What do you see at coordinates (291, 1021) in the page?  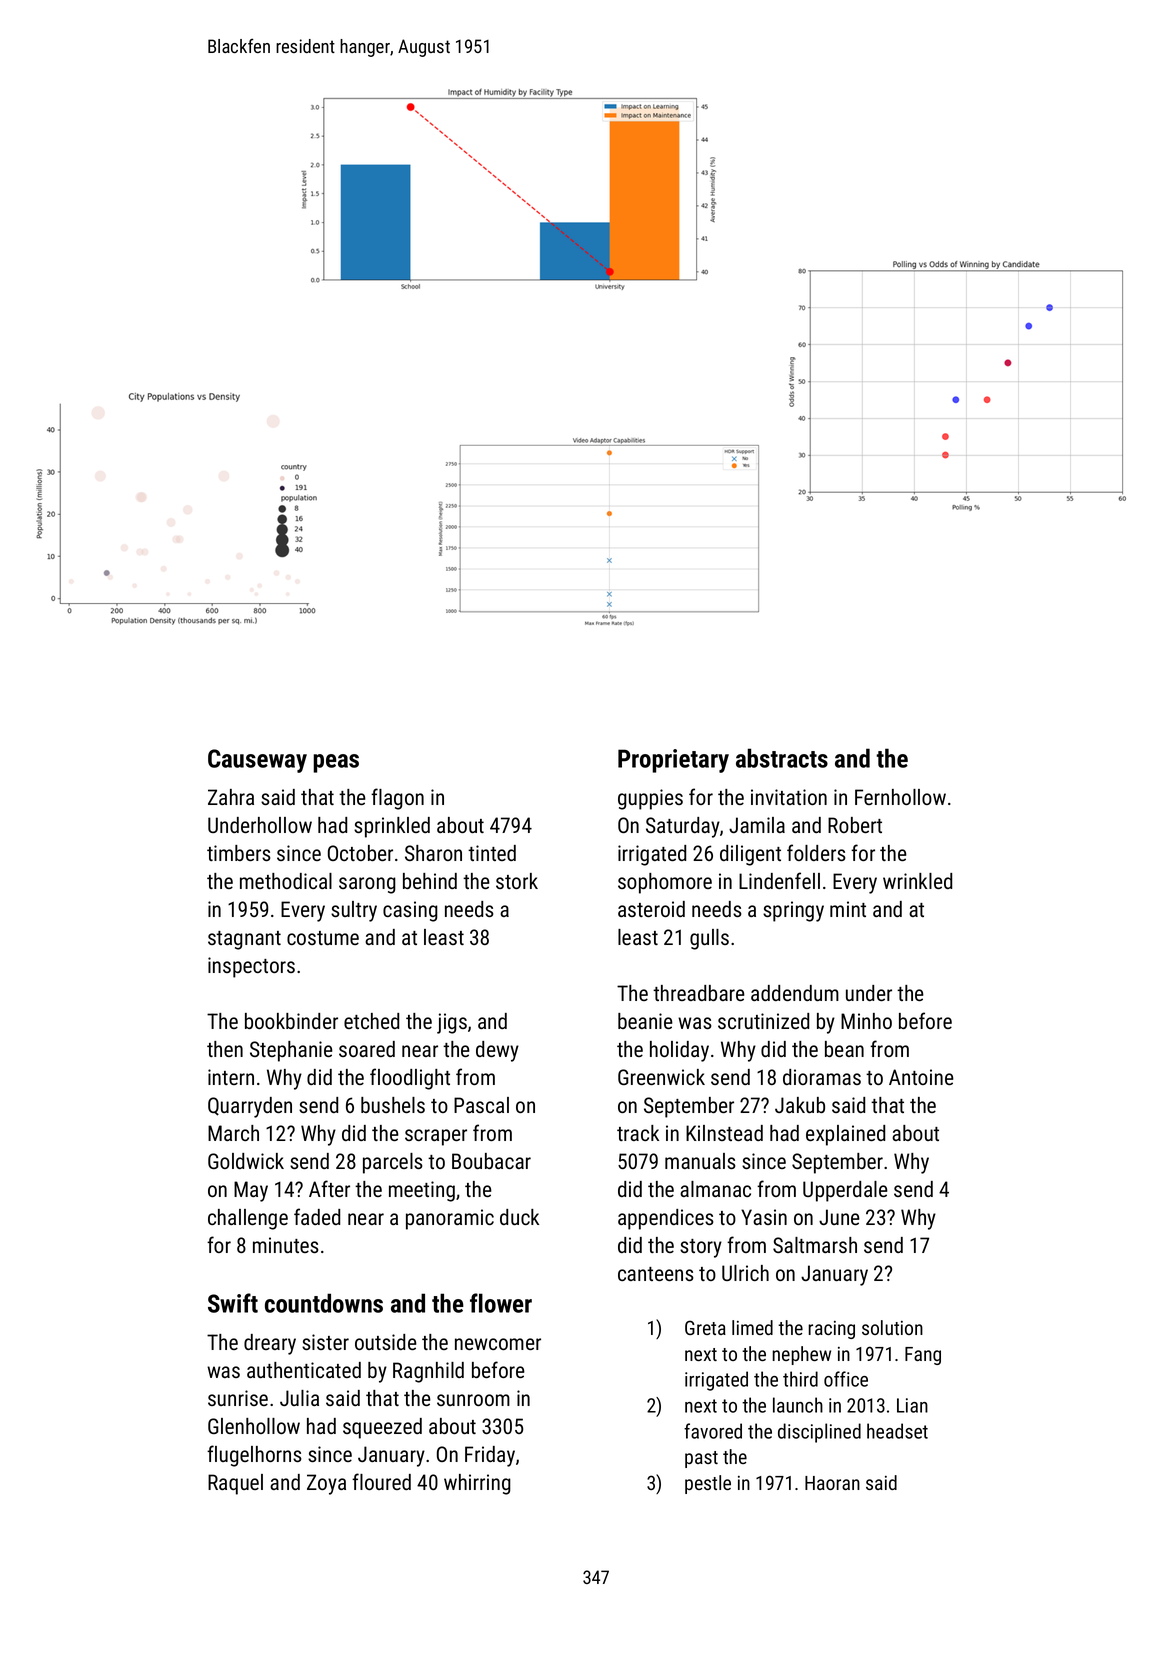 I see `bookbinder` at bounding box center [291, 1021].
